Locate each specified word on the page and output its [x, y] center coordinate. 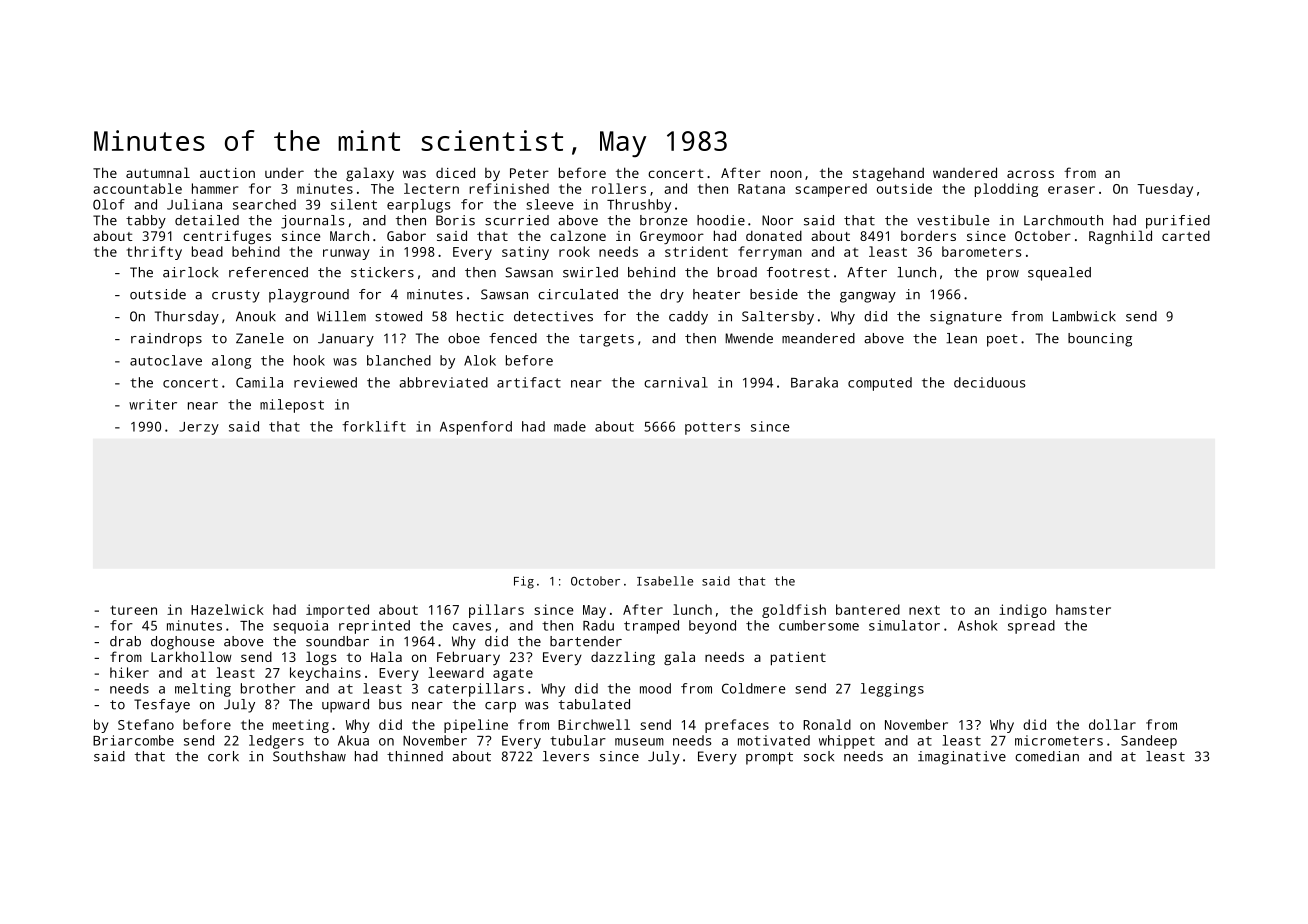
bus [390, 704]
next [924, 610]
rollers [619, 188]
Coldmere [754, 688]
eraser [1071, 190]
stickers [382, 272]
